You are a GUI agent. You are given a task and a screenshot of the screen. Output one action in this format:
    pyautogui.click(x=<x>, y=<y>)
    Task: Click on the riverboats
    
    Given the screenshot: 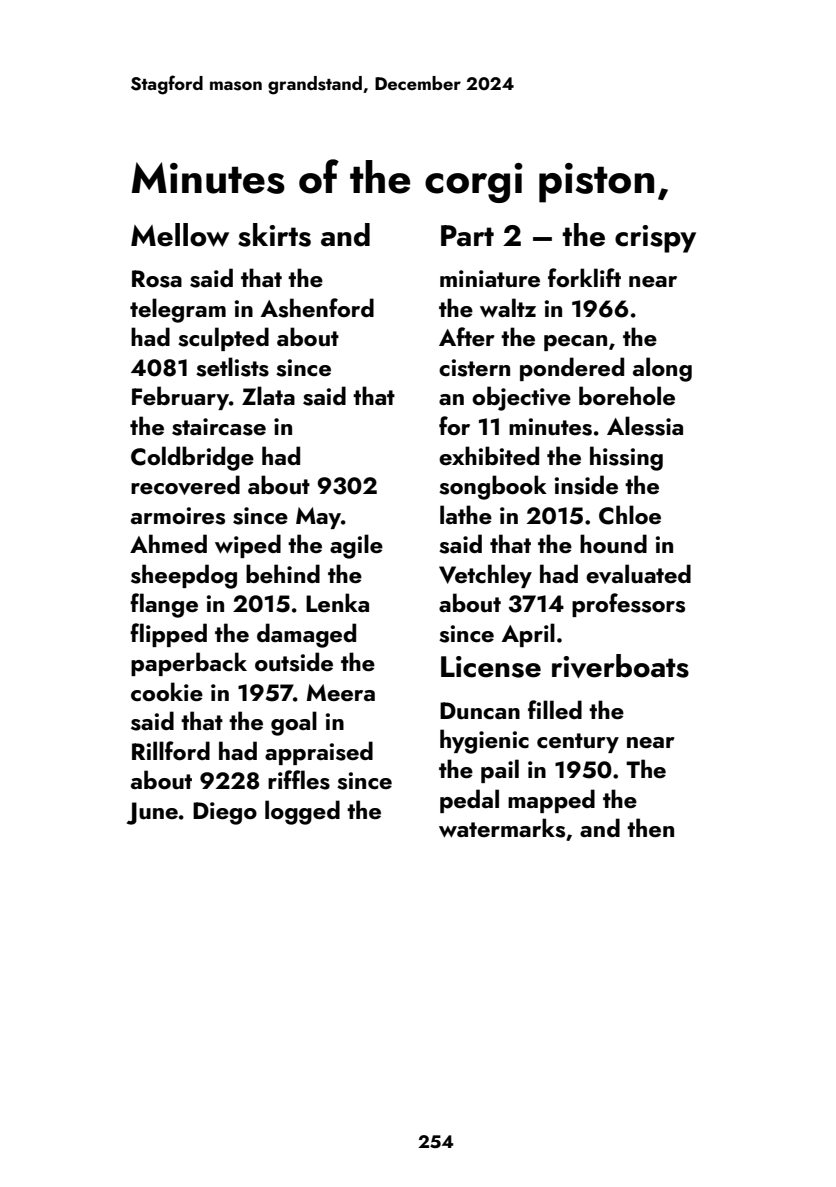 What is the action you would take?
    pyautogui.click(x=620, y=666)
